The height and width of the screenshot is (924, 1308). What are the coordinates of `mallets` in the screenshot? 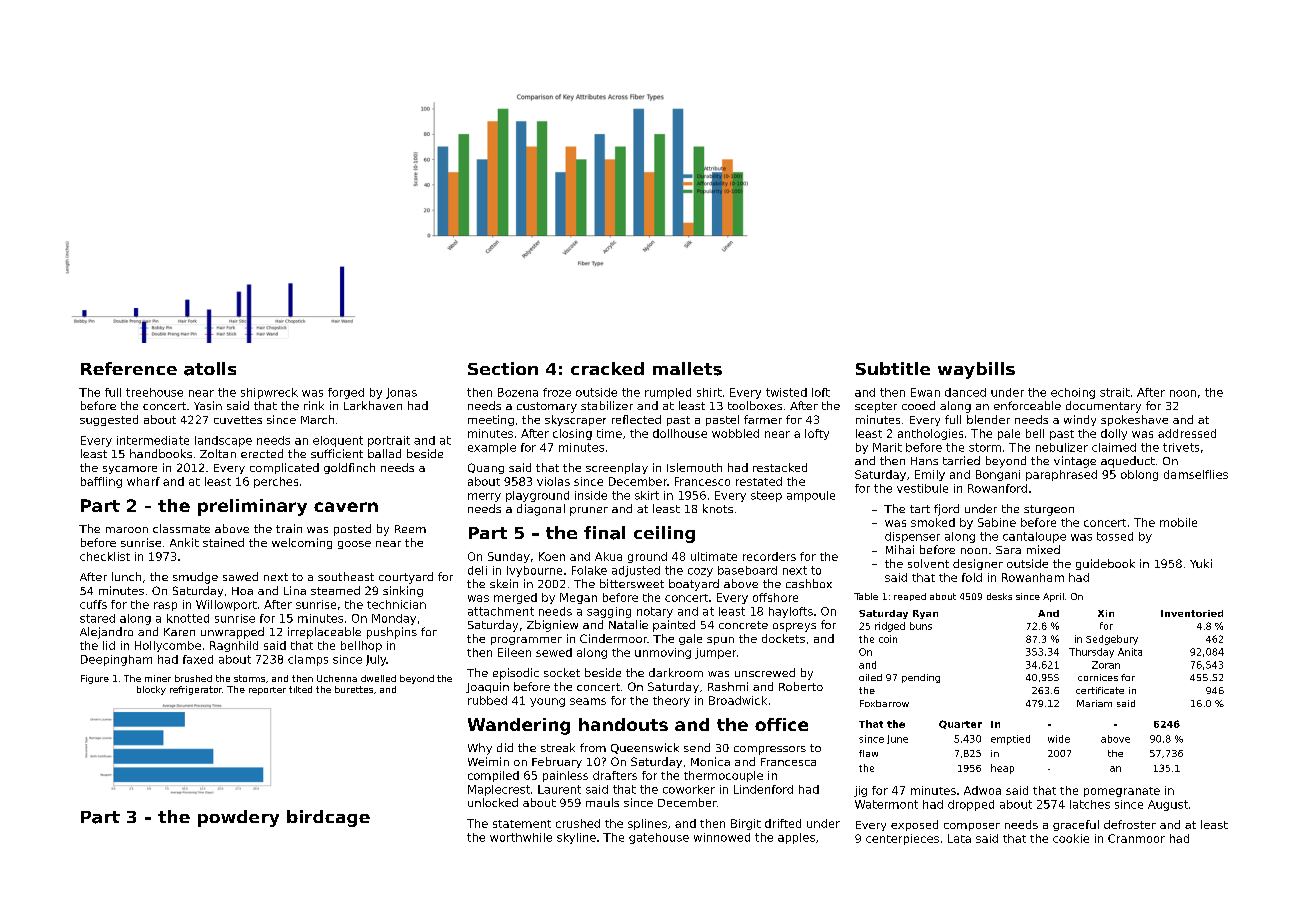 It's located at (687, 369).
